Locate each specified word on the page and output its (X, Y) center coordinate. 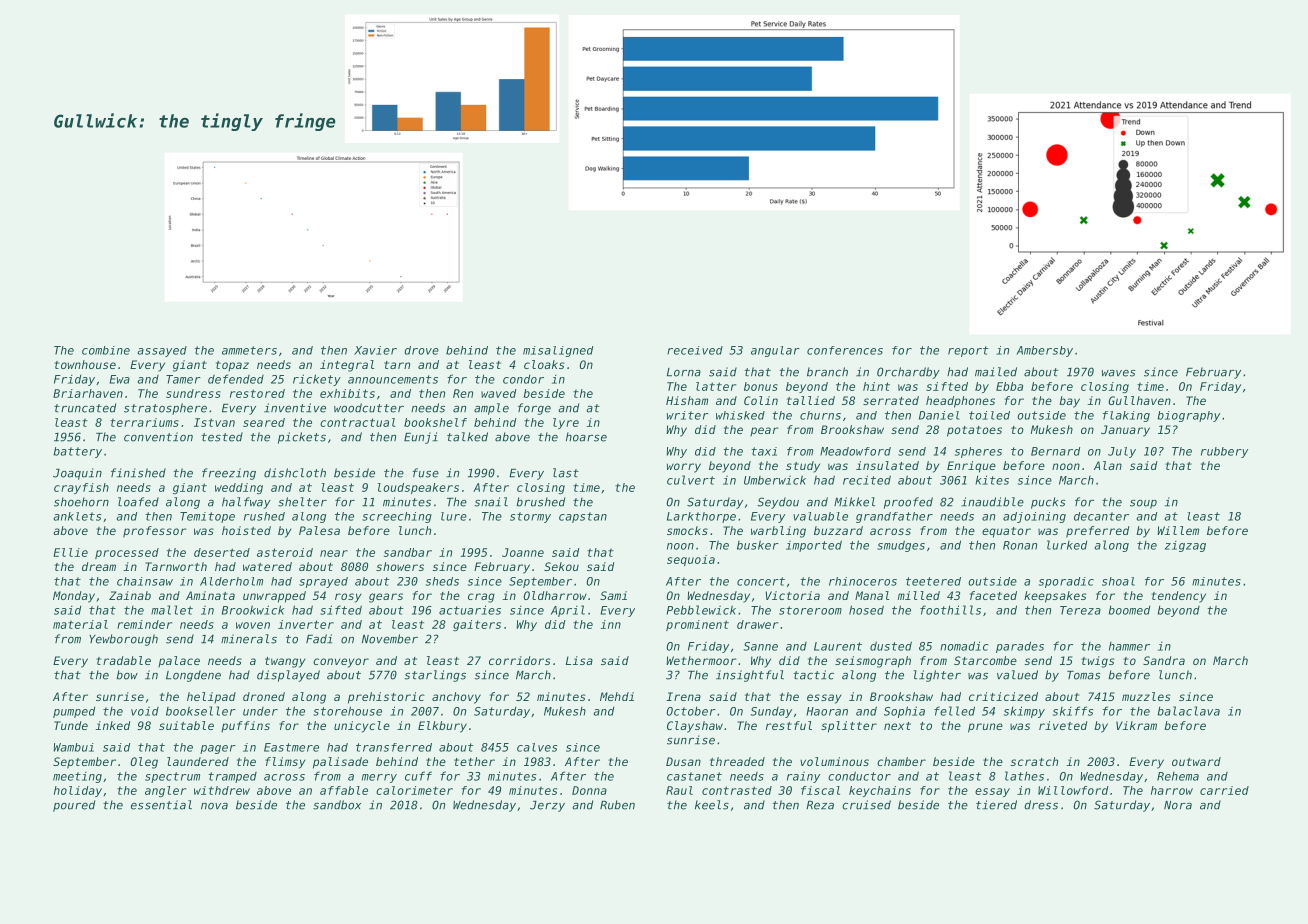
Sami (613, 595)
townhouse (85, 364)
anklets (77, 516)
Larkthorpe (701, 517)
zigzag (1185, 546)
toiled (989, 415)
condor (523, 379)
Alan (1108, 465)
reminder (144, 624)
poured (74, 806)
